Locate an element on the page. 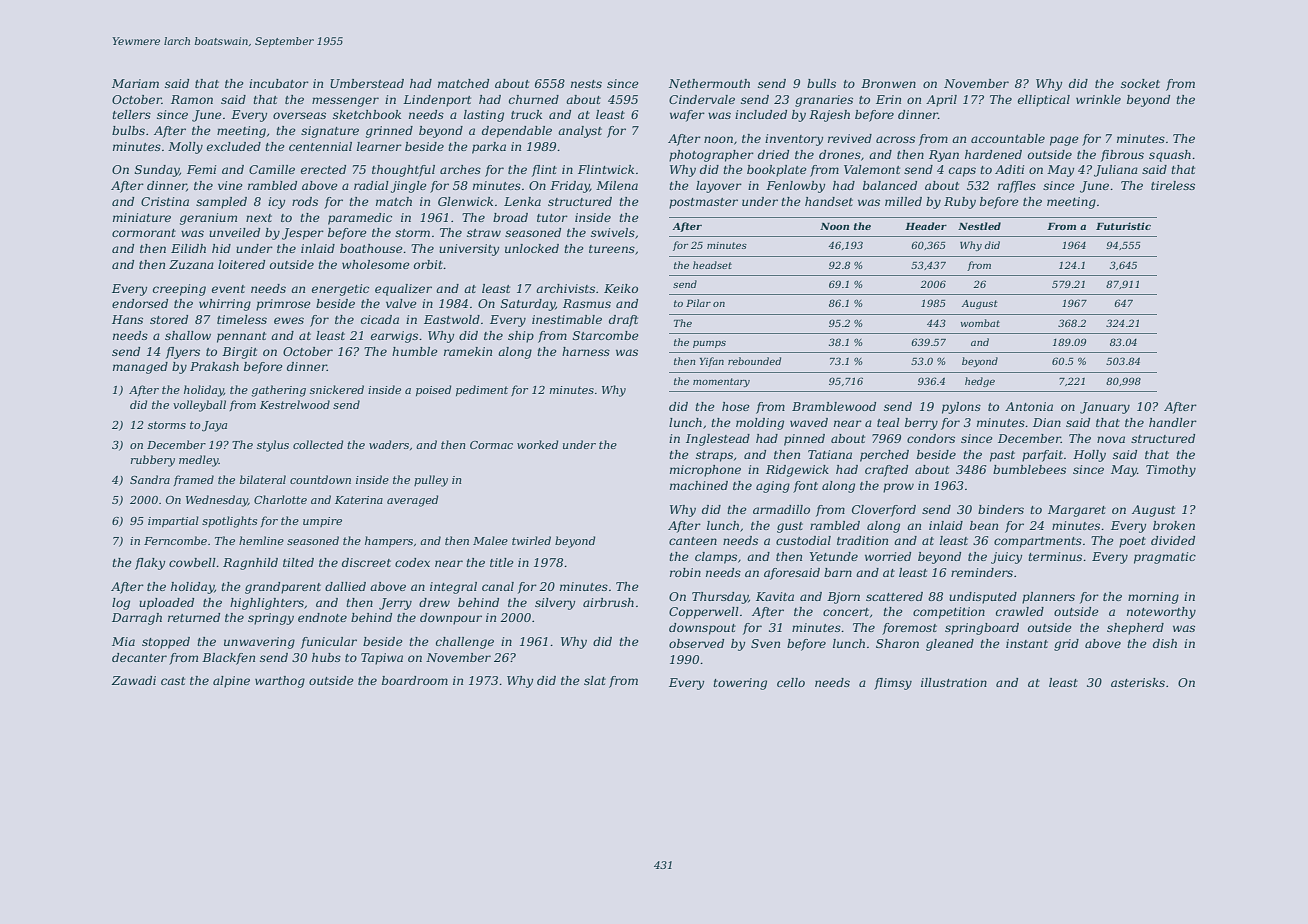  unlocked is located at coordinates (532, 248).
